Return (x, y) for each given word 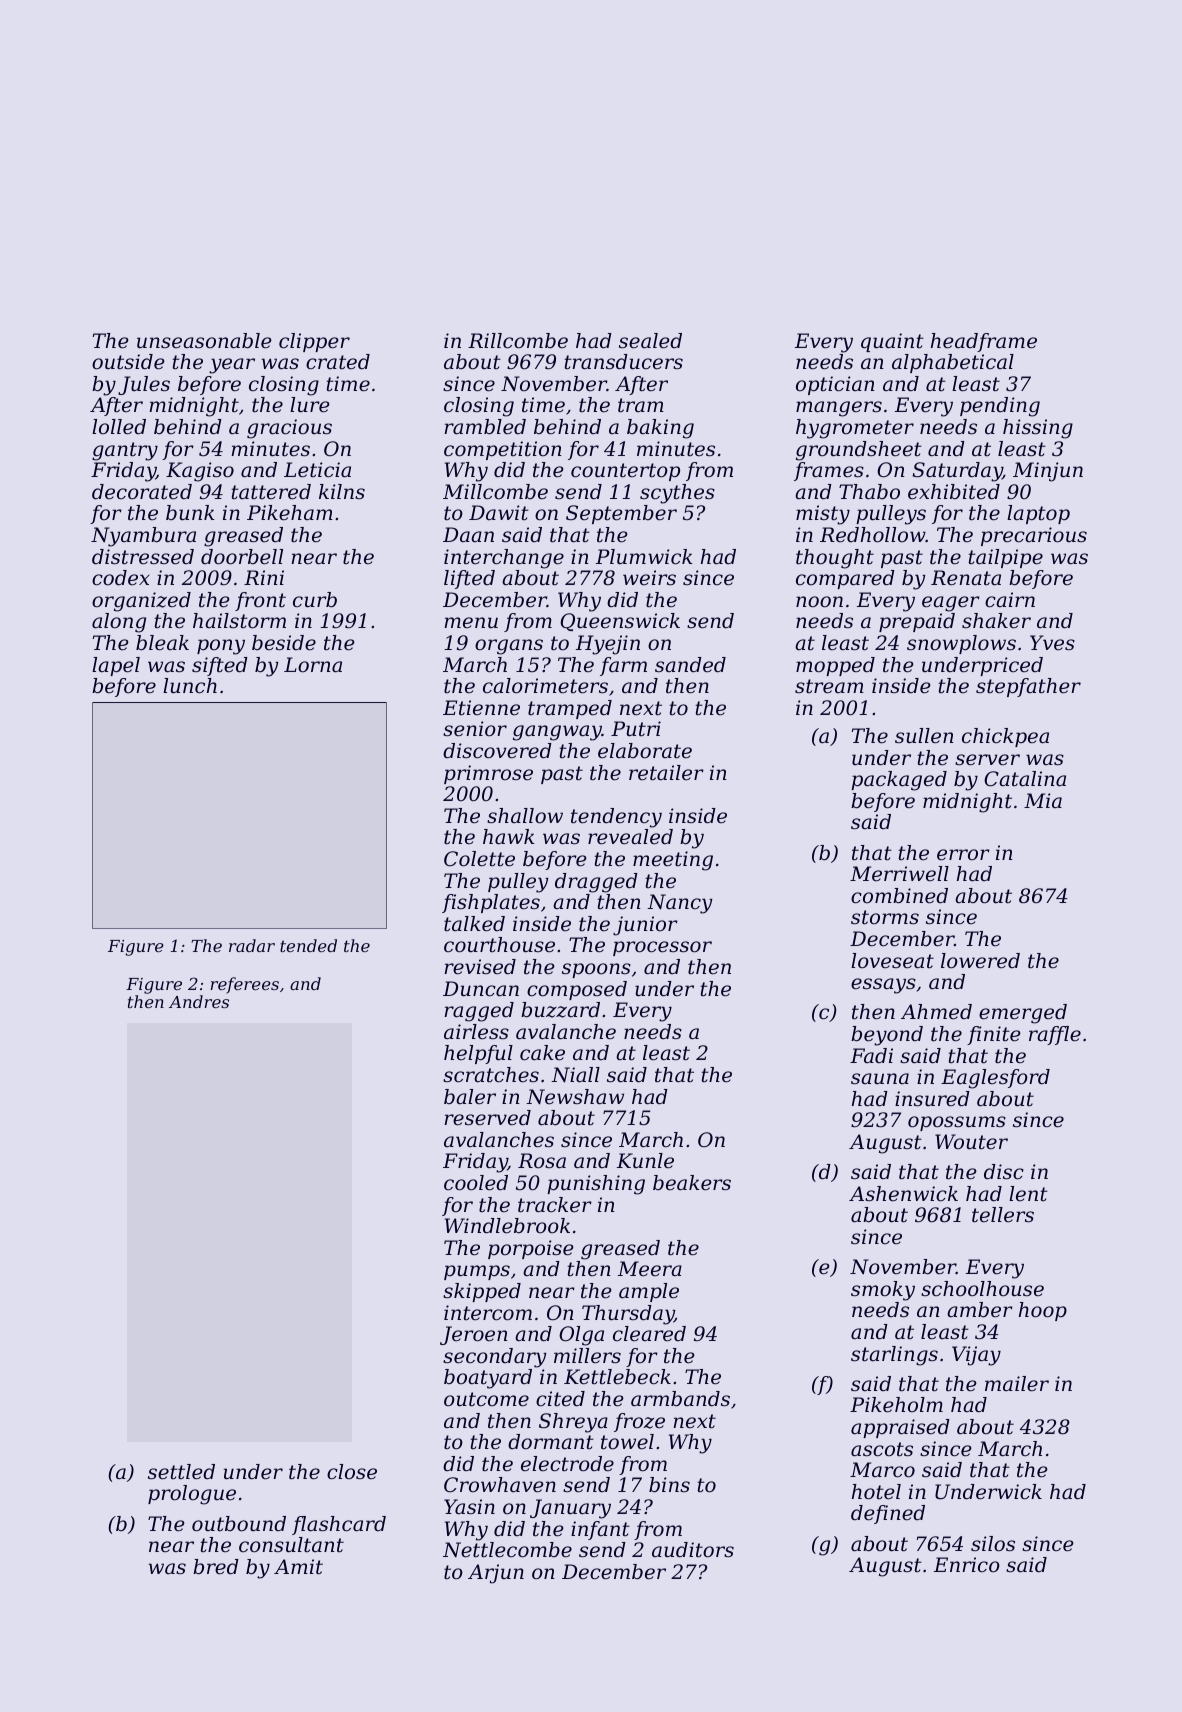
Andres (199, 1001)
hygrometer (855, 429)
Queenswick (620, 622)
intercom (488, 1313)
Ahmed (936, 1011)
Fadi (871, 1055)
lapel (116, 666)
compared (845, 579)
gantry (125, 451)
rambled (485, 427)
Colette (479, 859)
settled (181, 1472)
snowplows (961, 644)
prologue (192, 1495)
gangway (557, 733)
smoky (883, 1291)
